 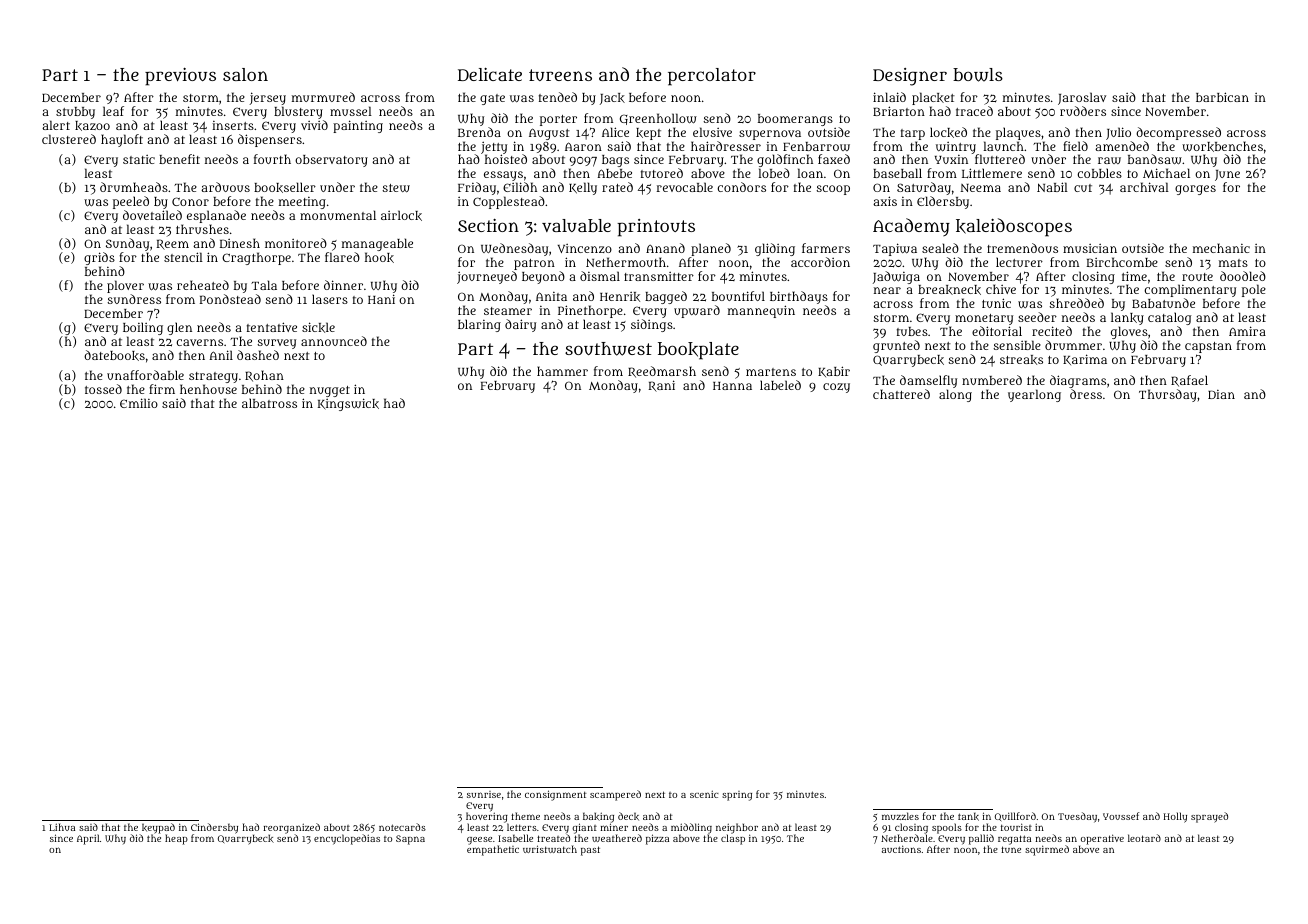 What do you see at coordinates (139, 403) in the image?
I see `Emilio` at bounding box center [139, 403].
